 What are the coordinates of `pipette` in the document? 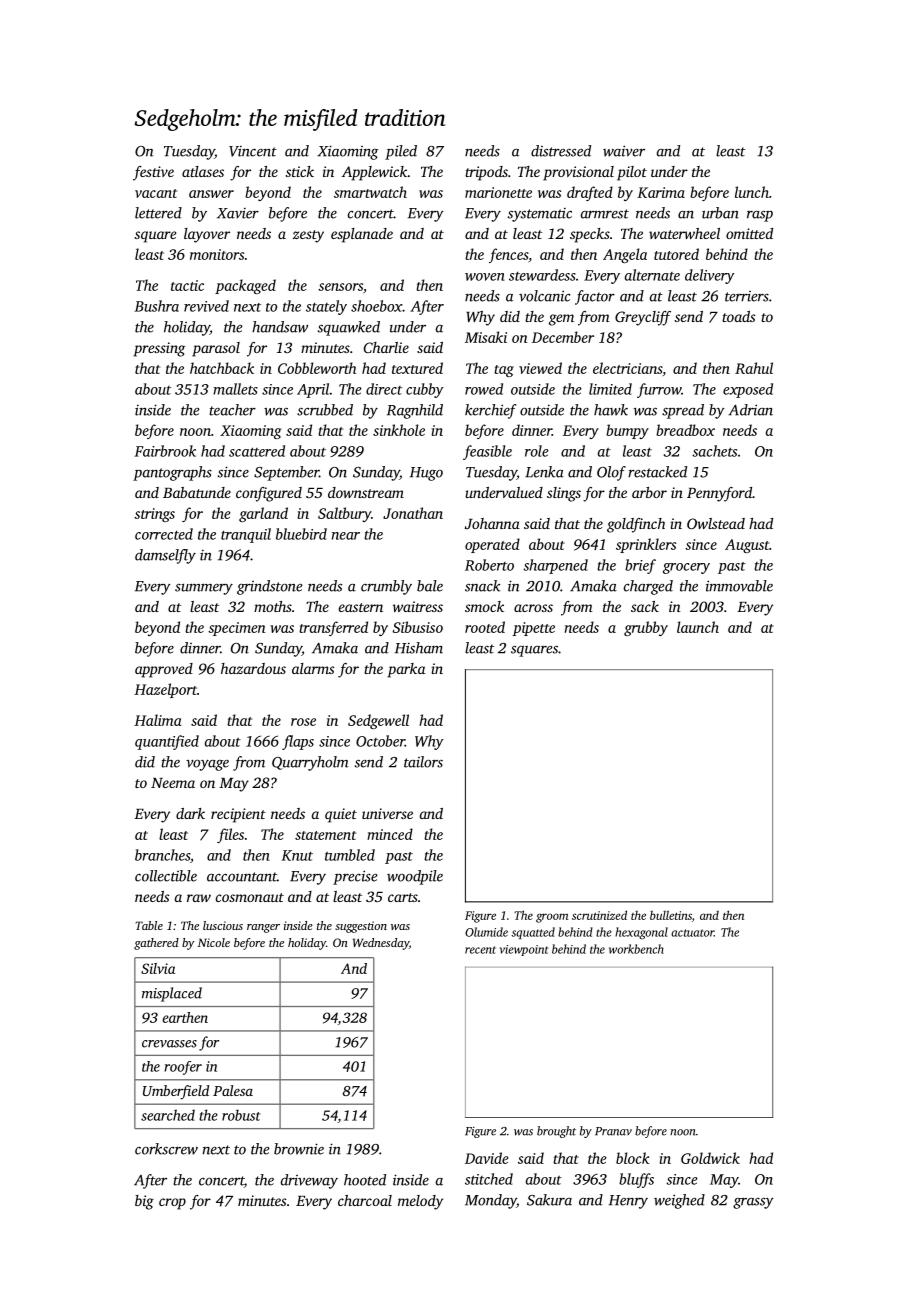 It's located at (534, 629).
